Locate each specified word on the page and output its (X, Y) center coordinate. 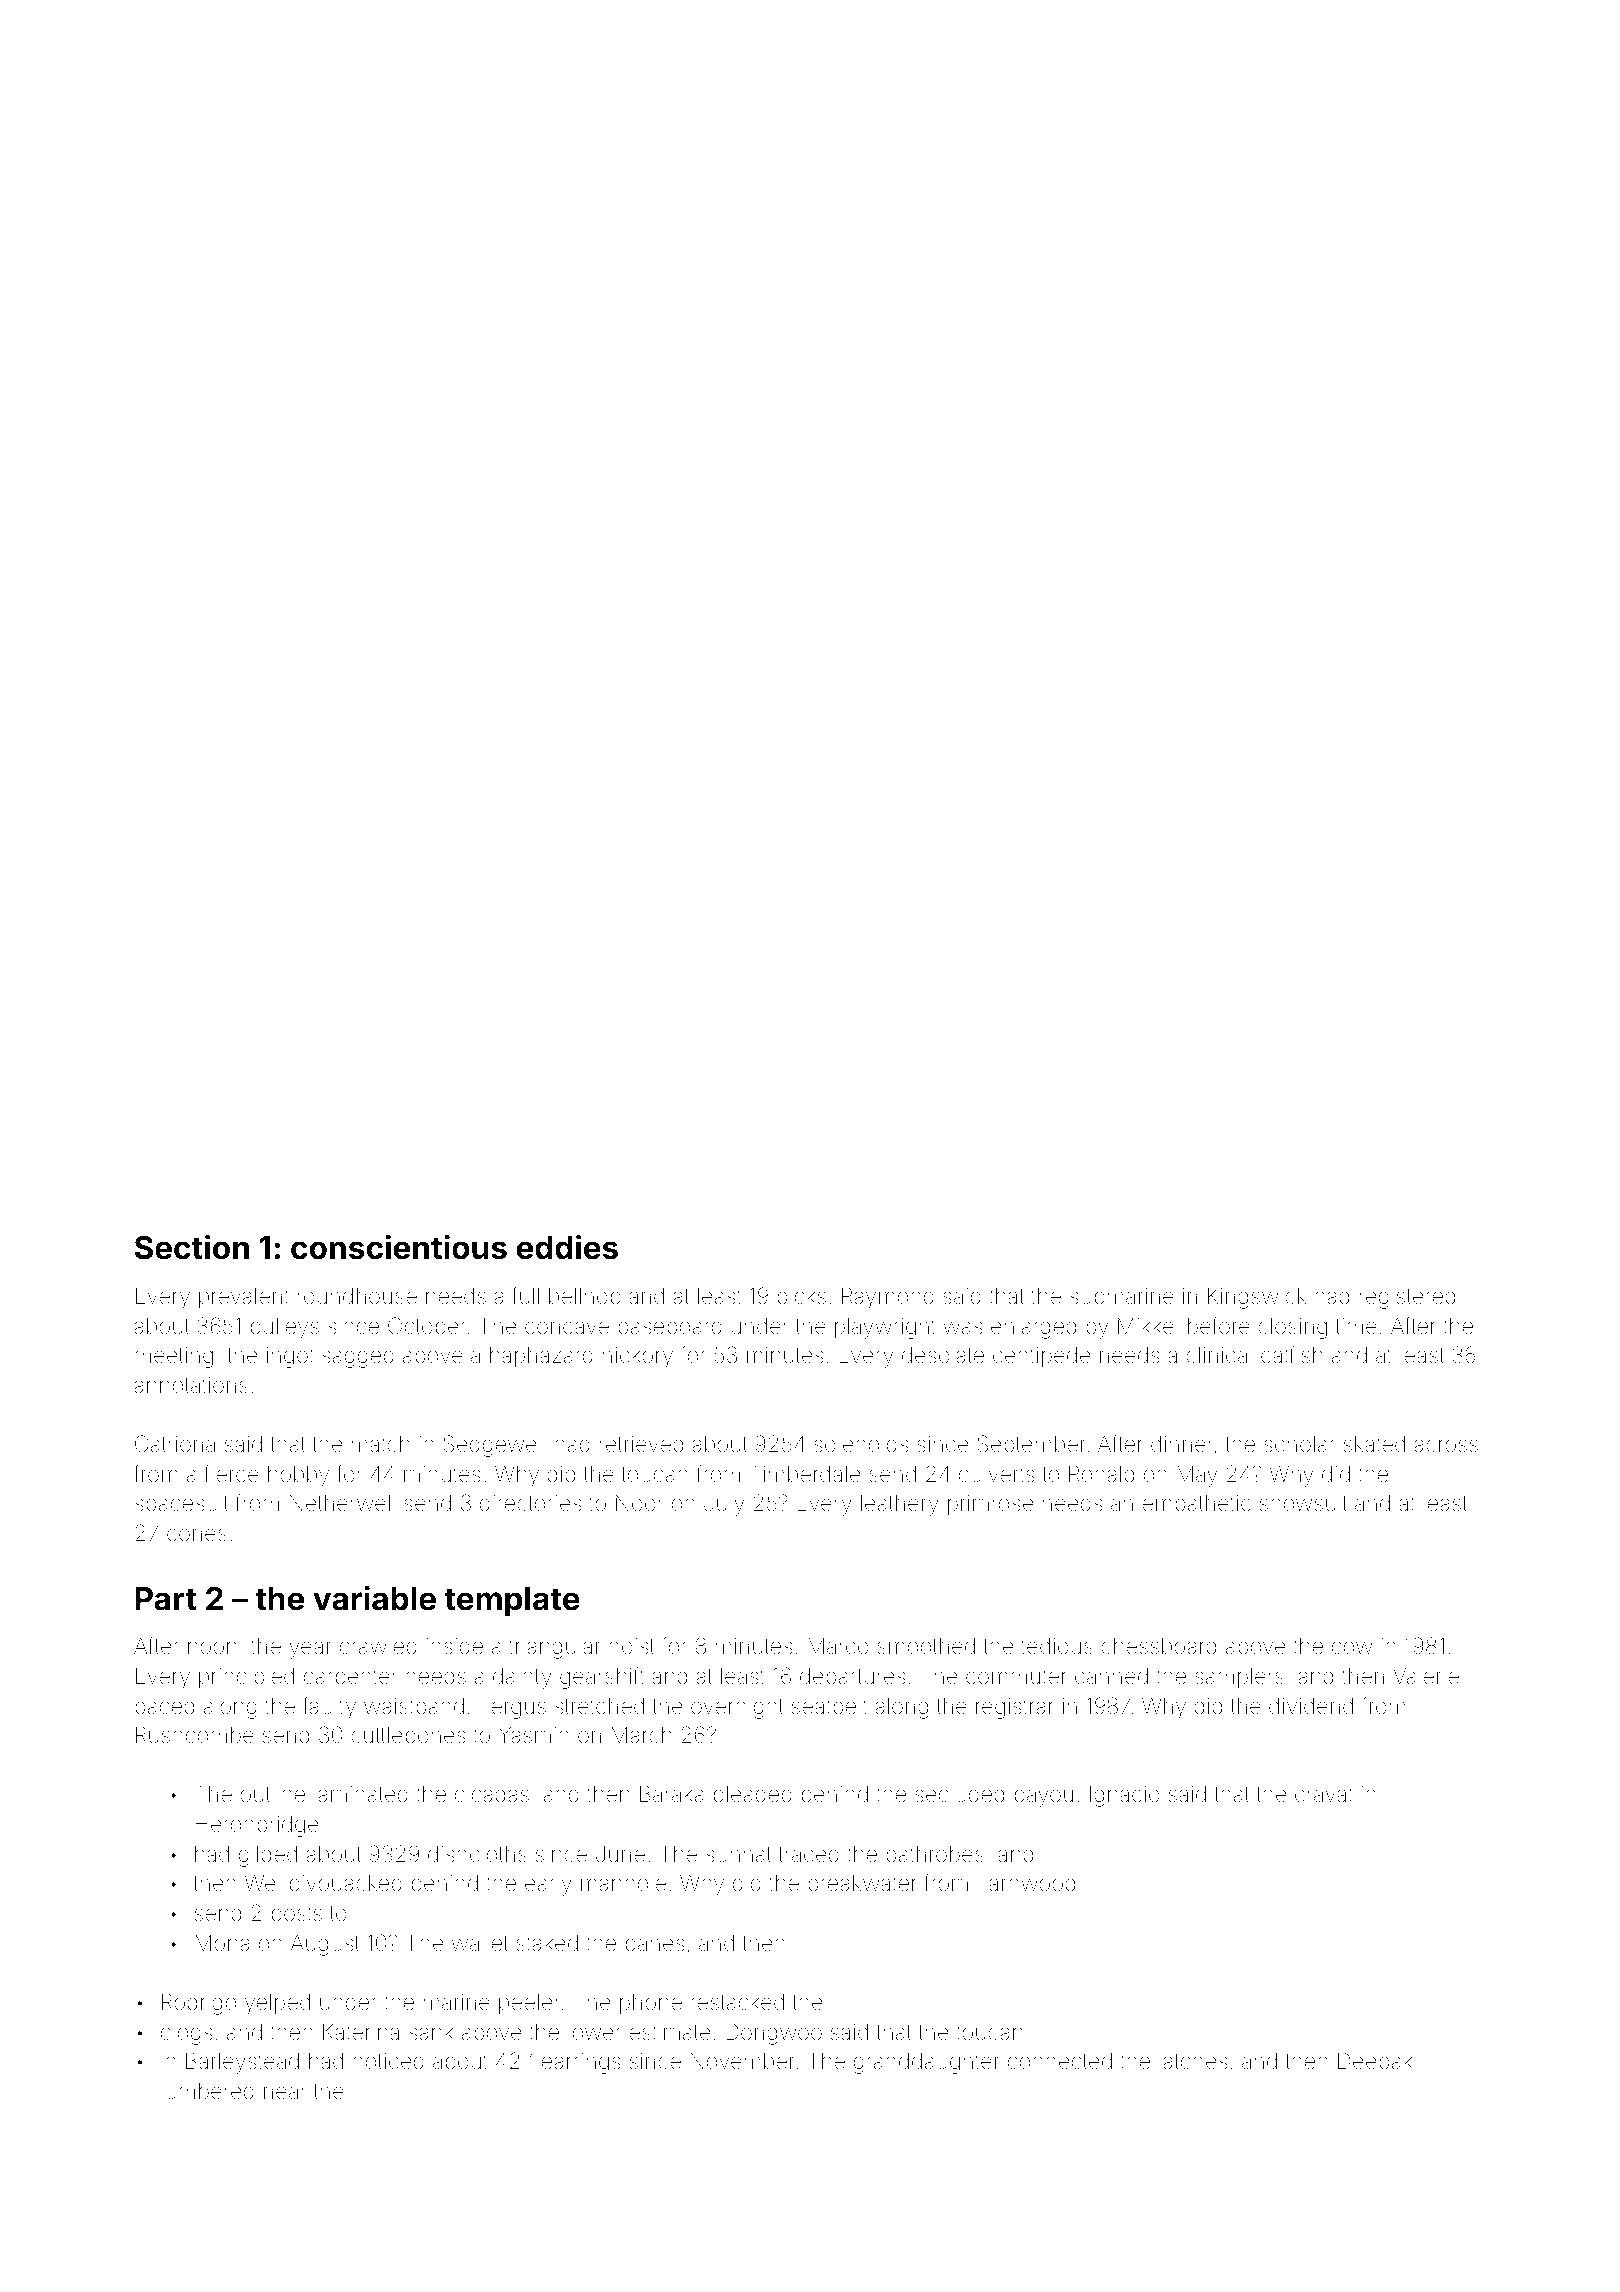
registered (1407, 1298)
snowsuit (1303, 1503)
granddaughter (927, 2063)
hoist (631, 1646)
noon (212, 1647)
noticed (388, 2061)
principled (246, 1678)
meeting (174, 1357)
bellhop (585, 1298)
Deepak (1375, 2062)
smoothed (926, 1646)
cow (1352, 1647)
